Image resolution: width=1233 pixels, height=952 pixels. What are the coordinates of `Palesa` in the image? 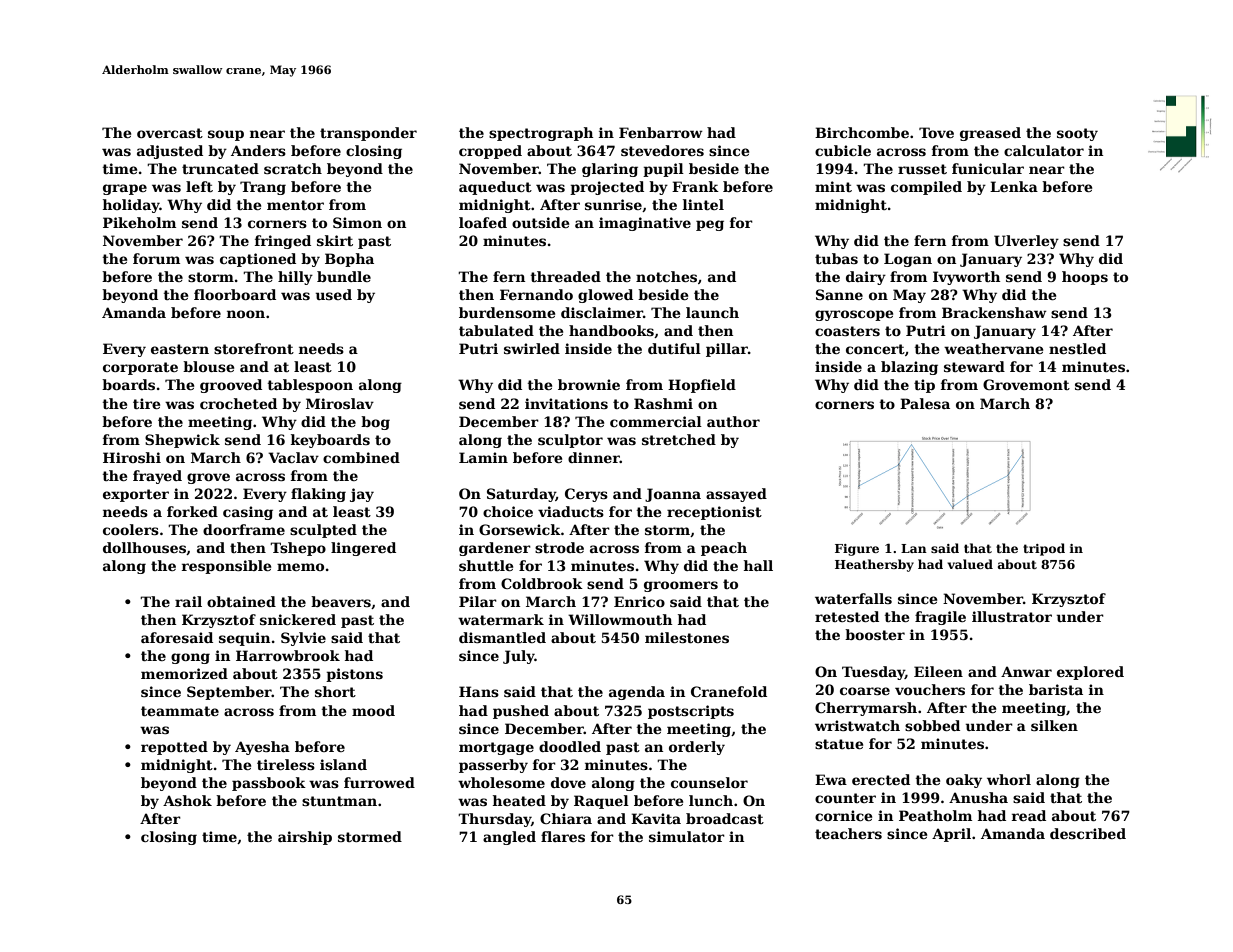 It's located at (925, 403).
